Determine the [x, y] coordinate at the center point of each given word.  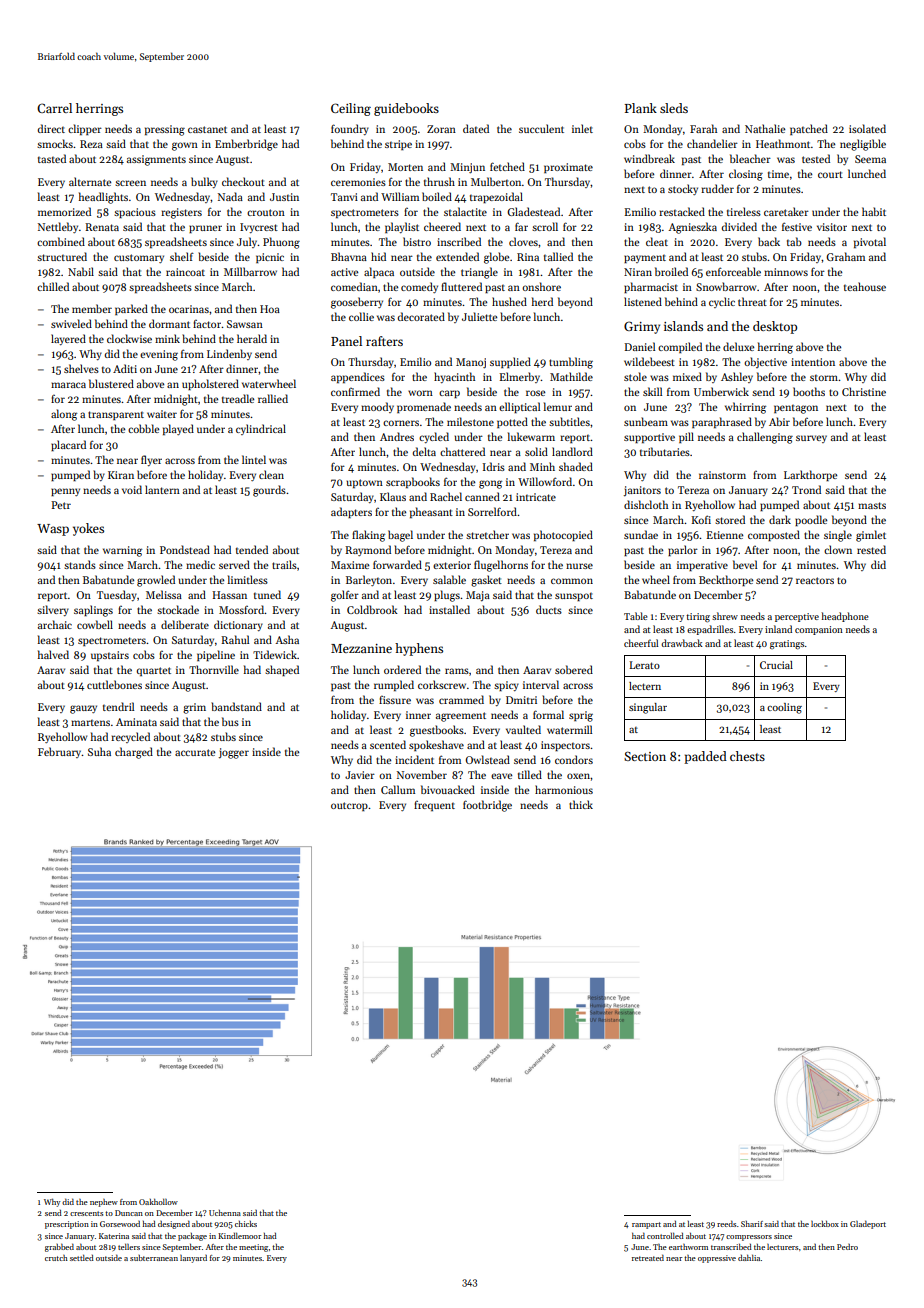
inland [778, 629]
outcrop [349, 806]
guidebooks [406, 109]
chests [747, 756]
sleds [674, 108]
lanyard [193, 1259]
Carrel [54, 108]
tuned [267, 594]
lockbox [825, 1224]
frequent [434, 806]
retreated [648, 1257]
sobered [574, 669]
